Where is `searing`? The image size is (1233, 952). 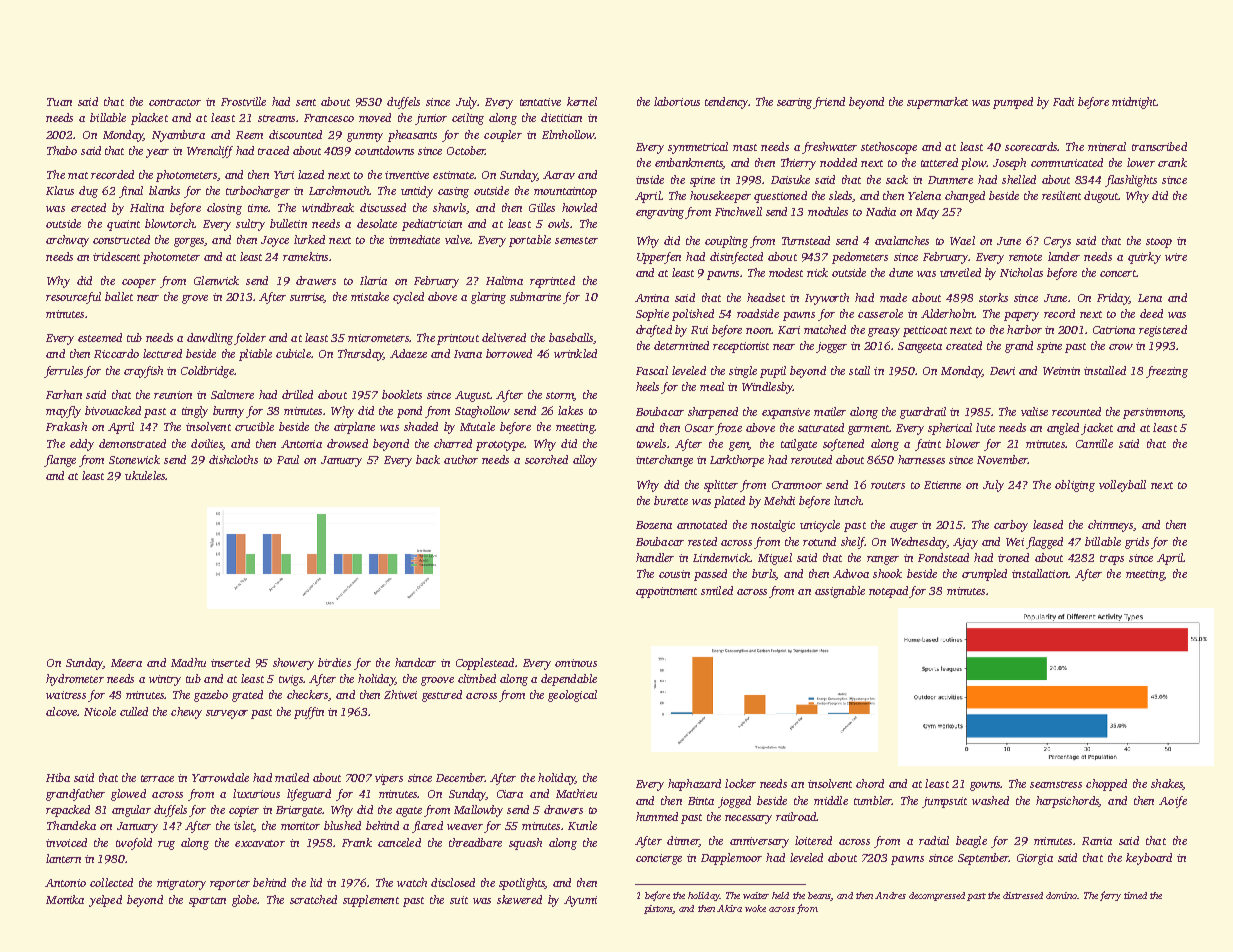 searing is located at coordinates (795, 103).
